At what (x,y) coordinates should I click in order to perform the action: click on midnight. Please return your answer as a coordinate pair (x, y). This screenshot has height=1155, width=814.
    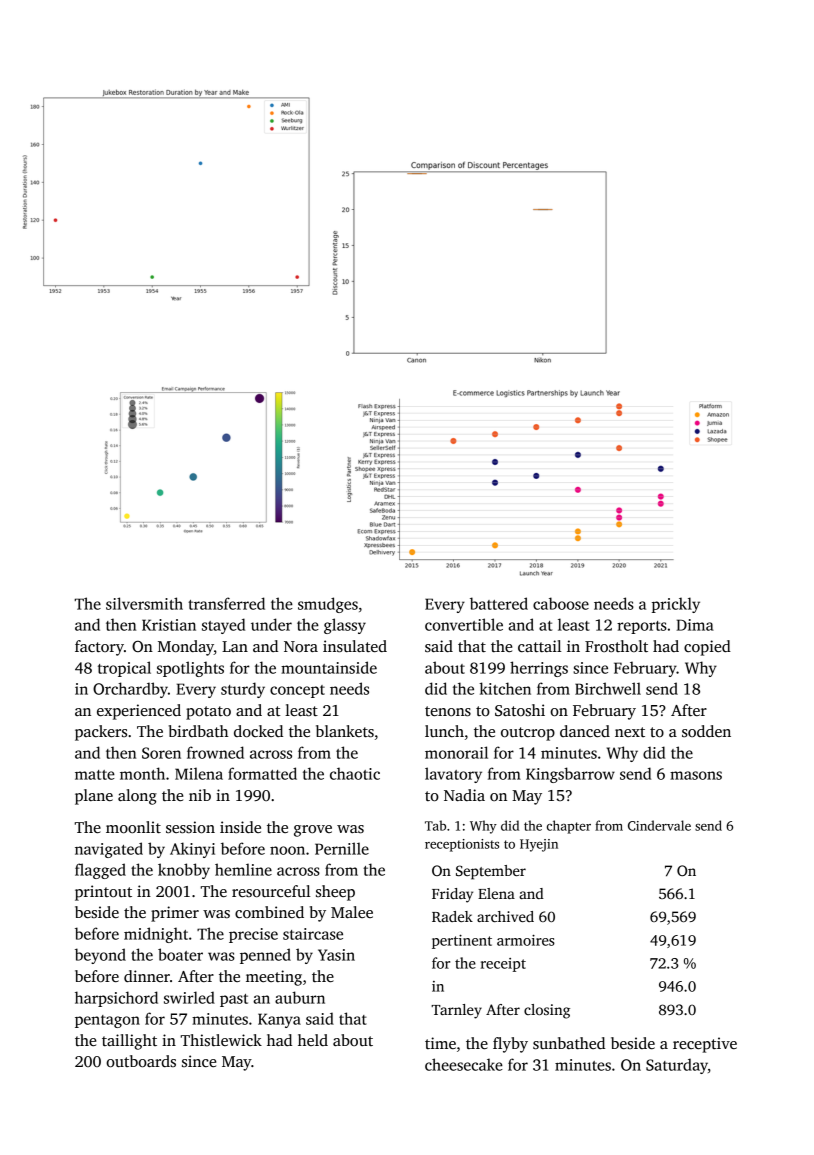
    Looking at the image, I should click on (156, 935).
